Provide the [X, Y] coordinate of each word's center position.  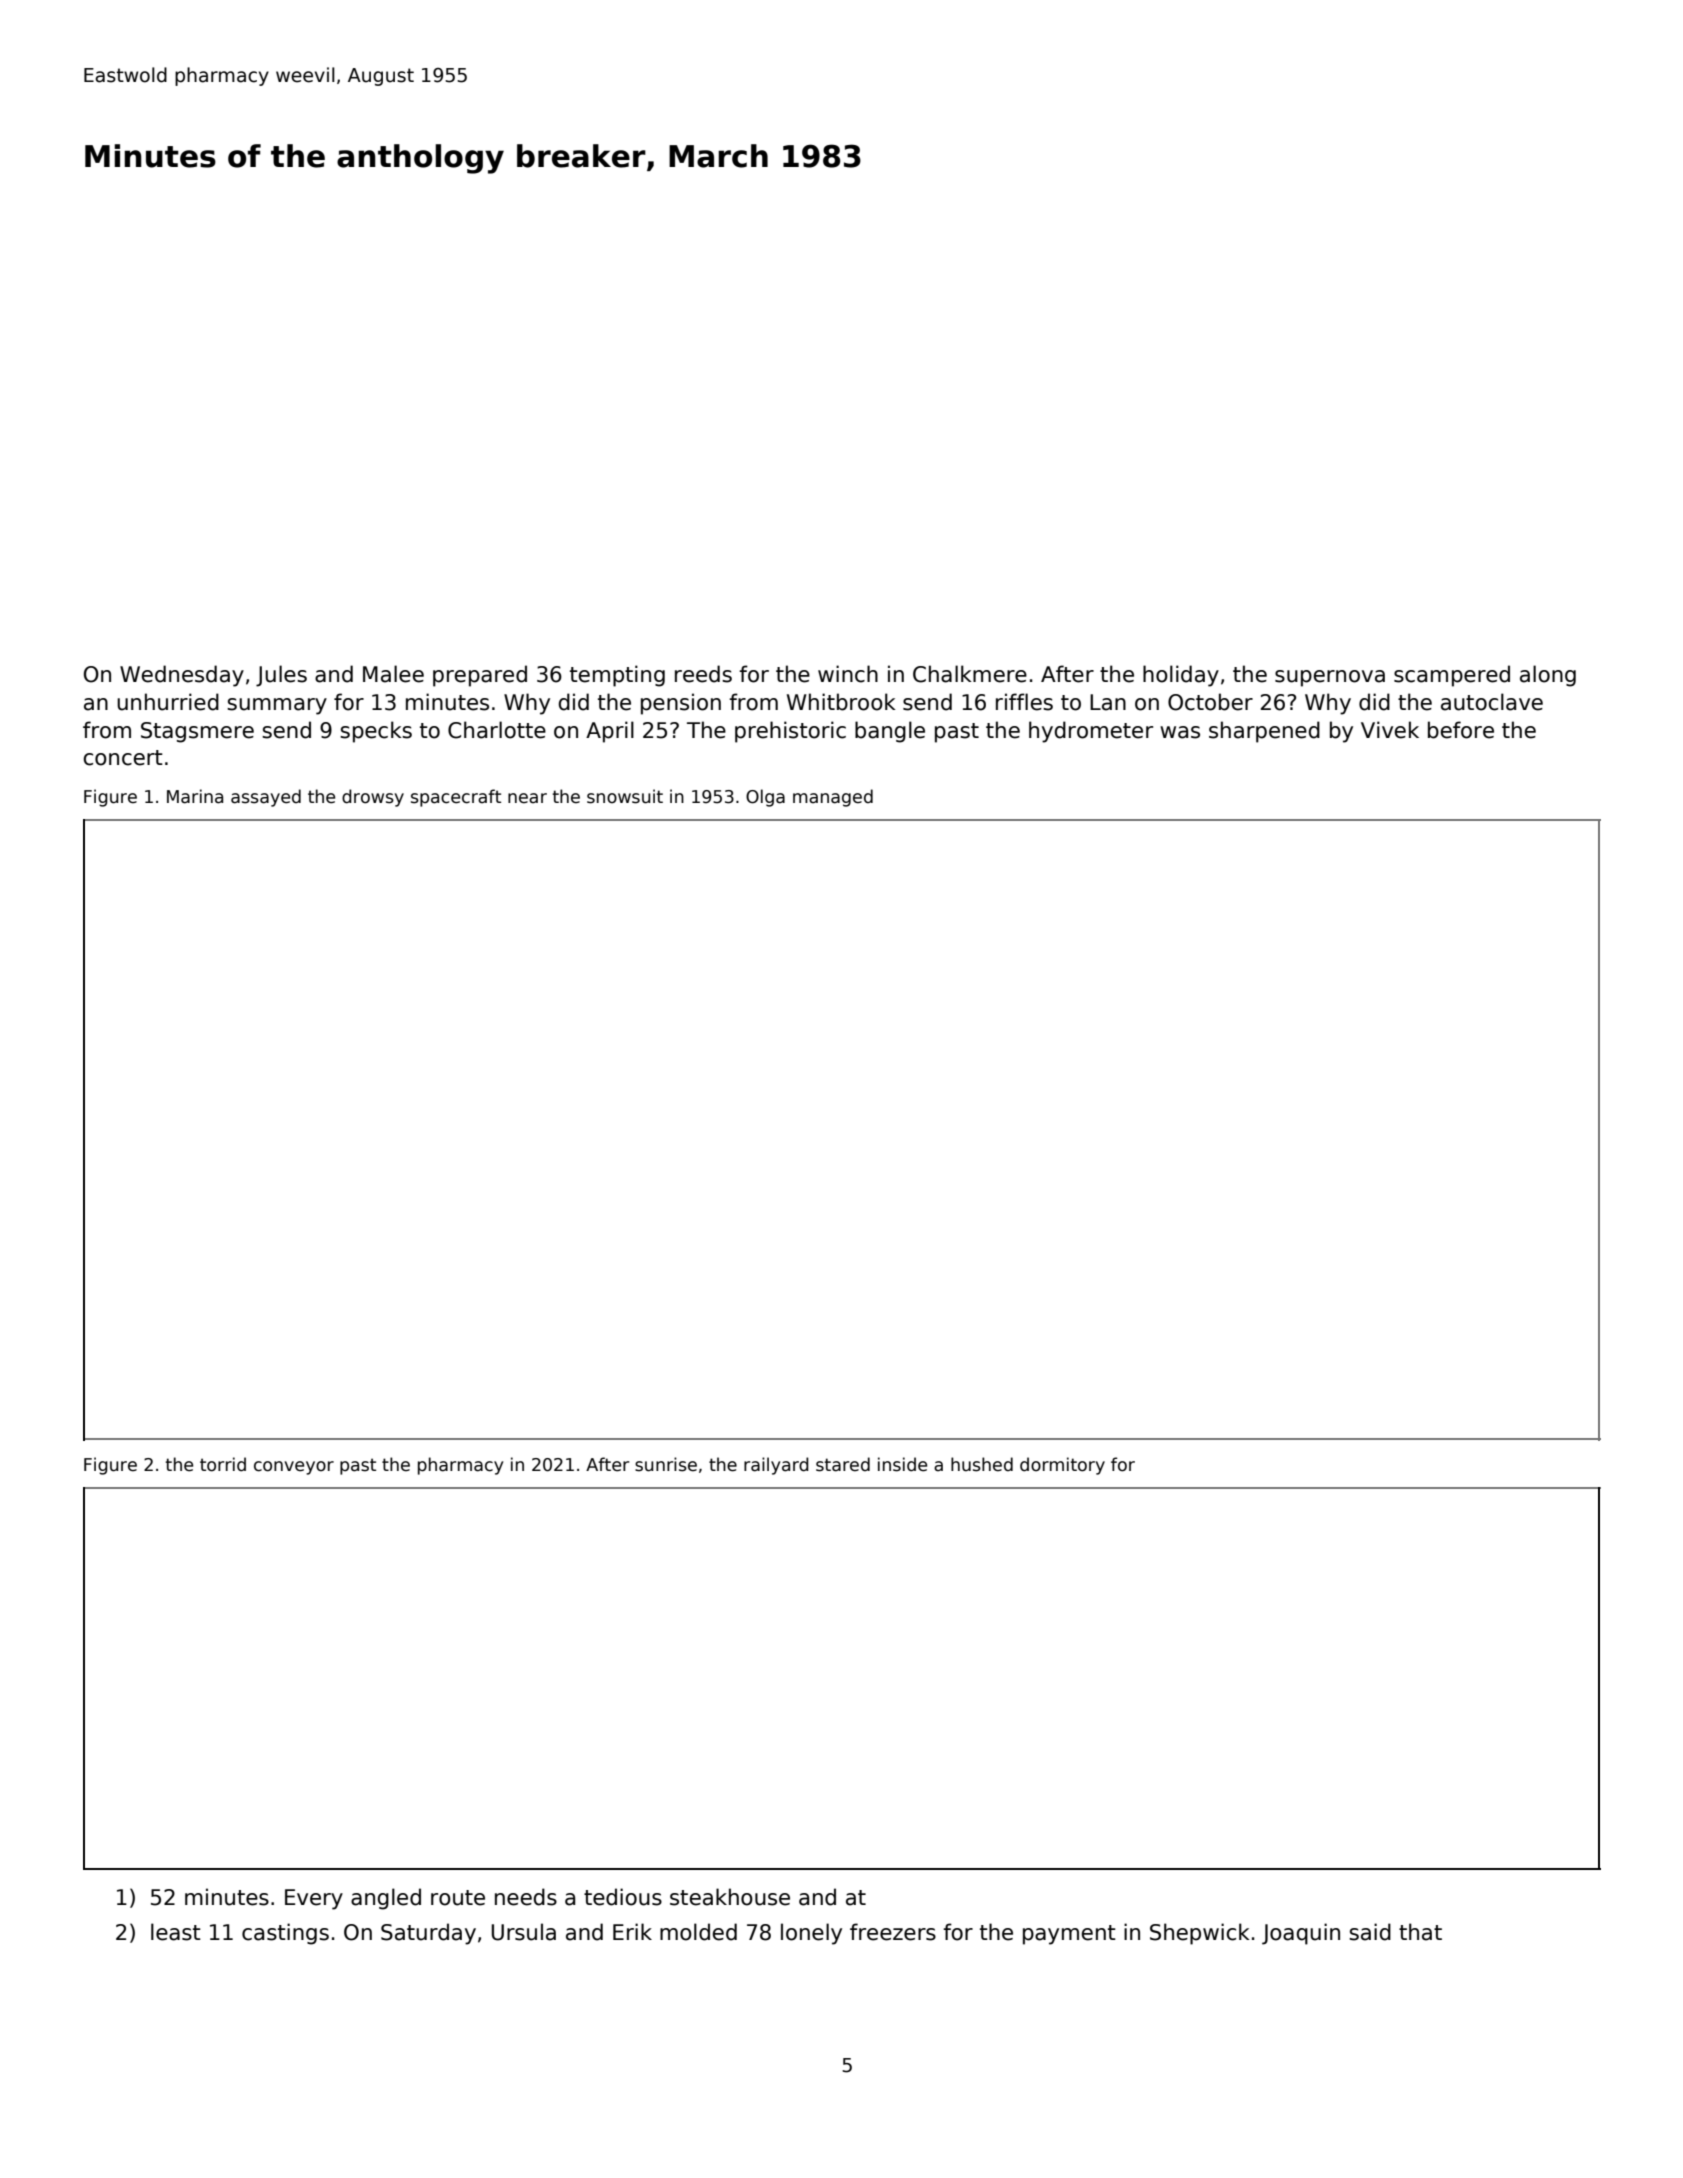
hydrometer [1091, 732]
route [458, 1898]
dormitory [1062, 1466]
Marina [195, 796]
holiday [1181, 676]
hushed [982, 1464]
